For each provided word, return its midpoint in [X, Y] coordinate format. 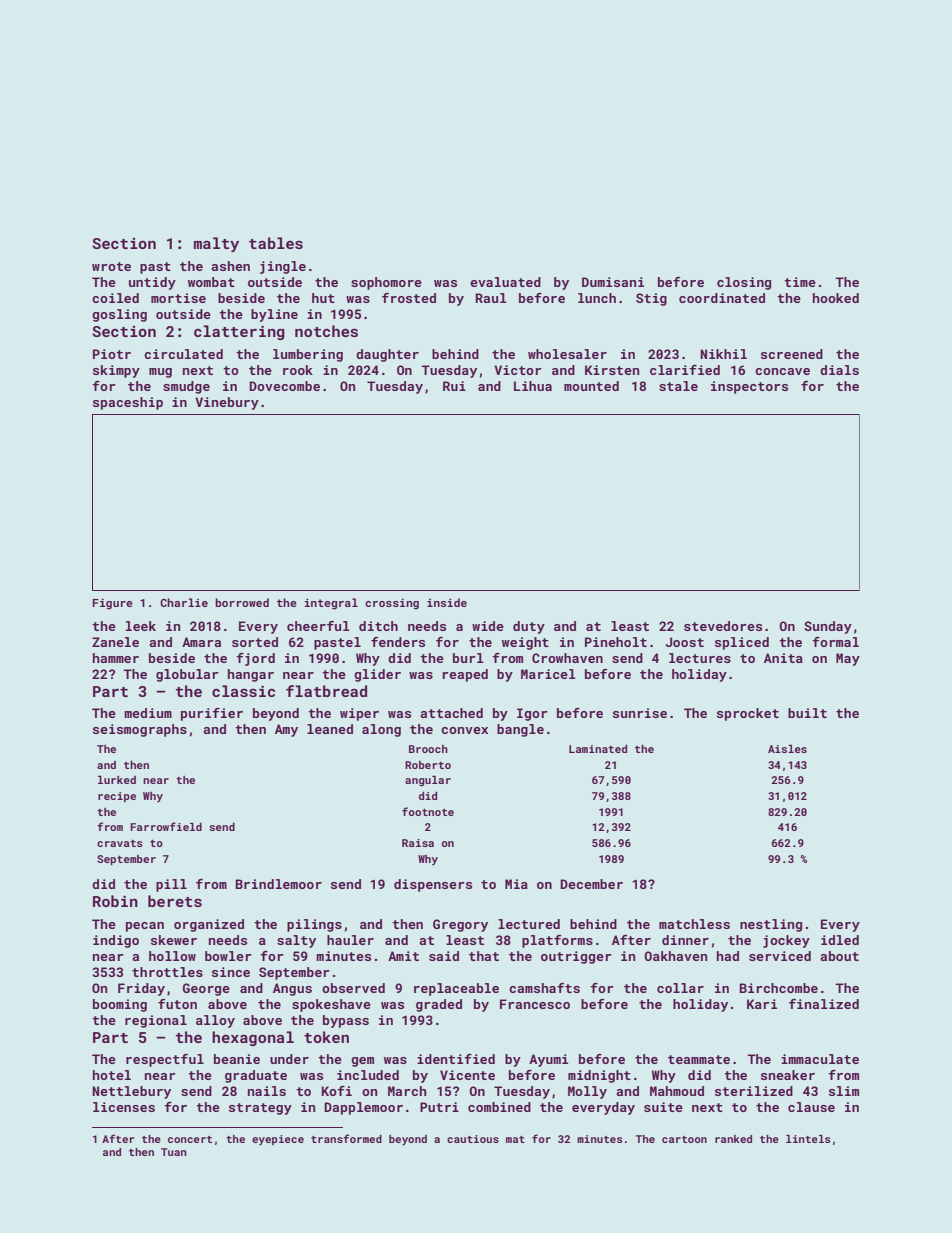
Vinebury [227, 403]
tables [276, 243]
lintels [808, 1139]
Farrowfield [166, 826]
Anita [783, 658]
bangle [520, 730]
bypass [346, 1021]
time [800, 282]
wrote [111, 266]
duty [529, 627]
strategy [260, 1109]
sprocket [748, 714]
